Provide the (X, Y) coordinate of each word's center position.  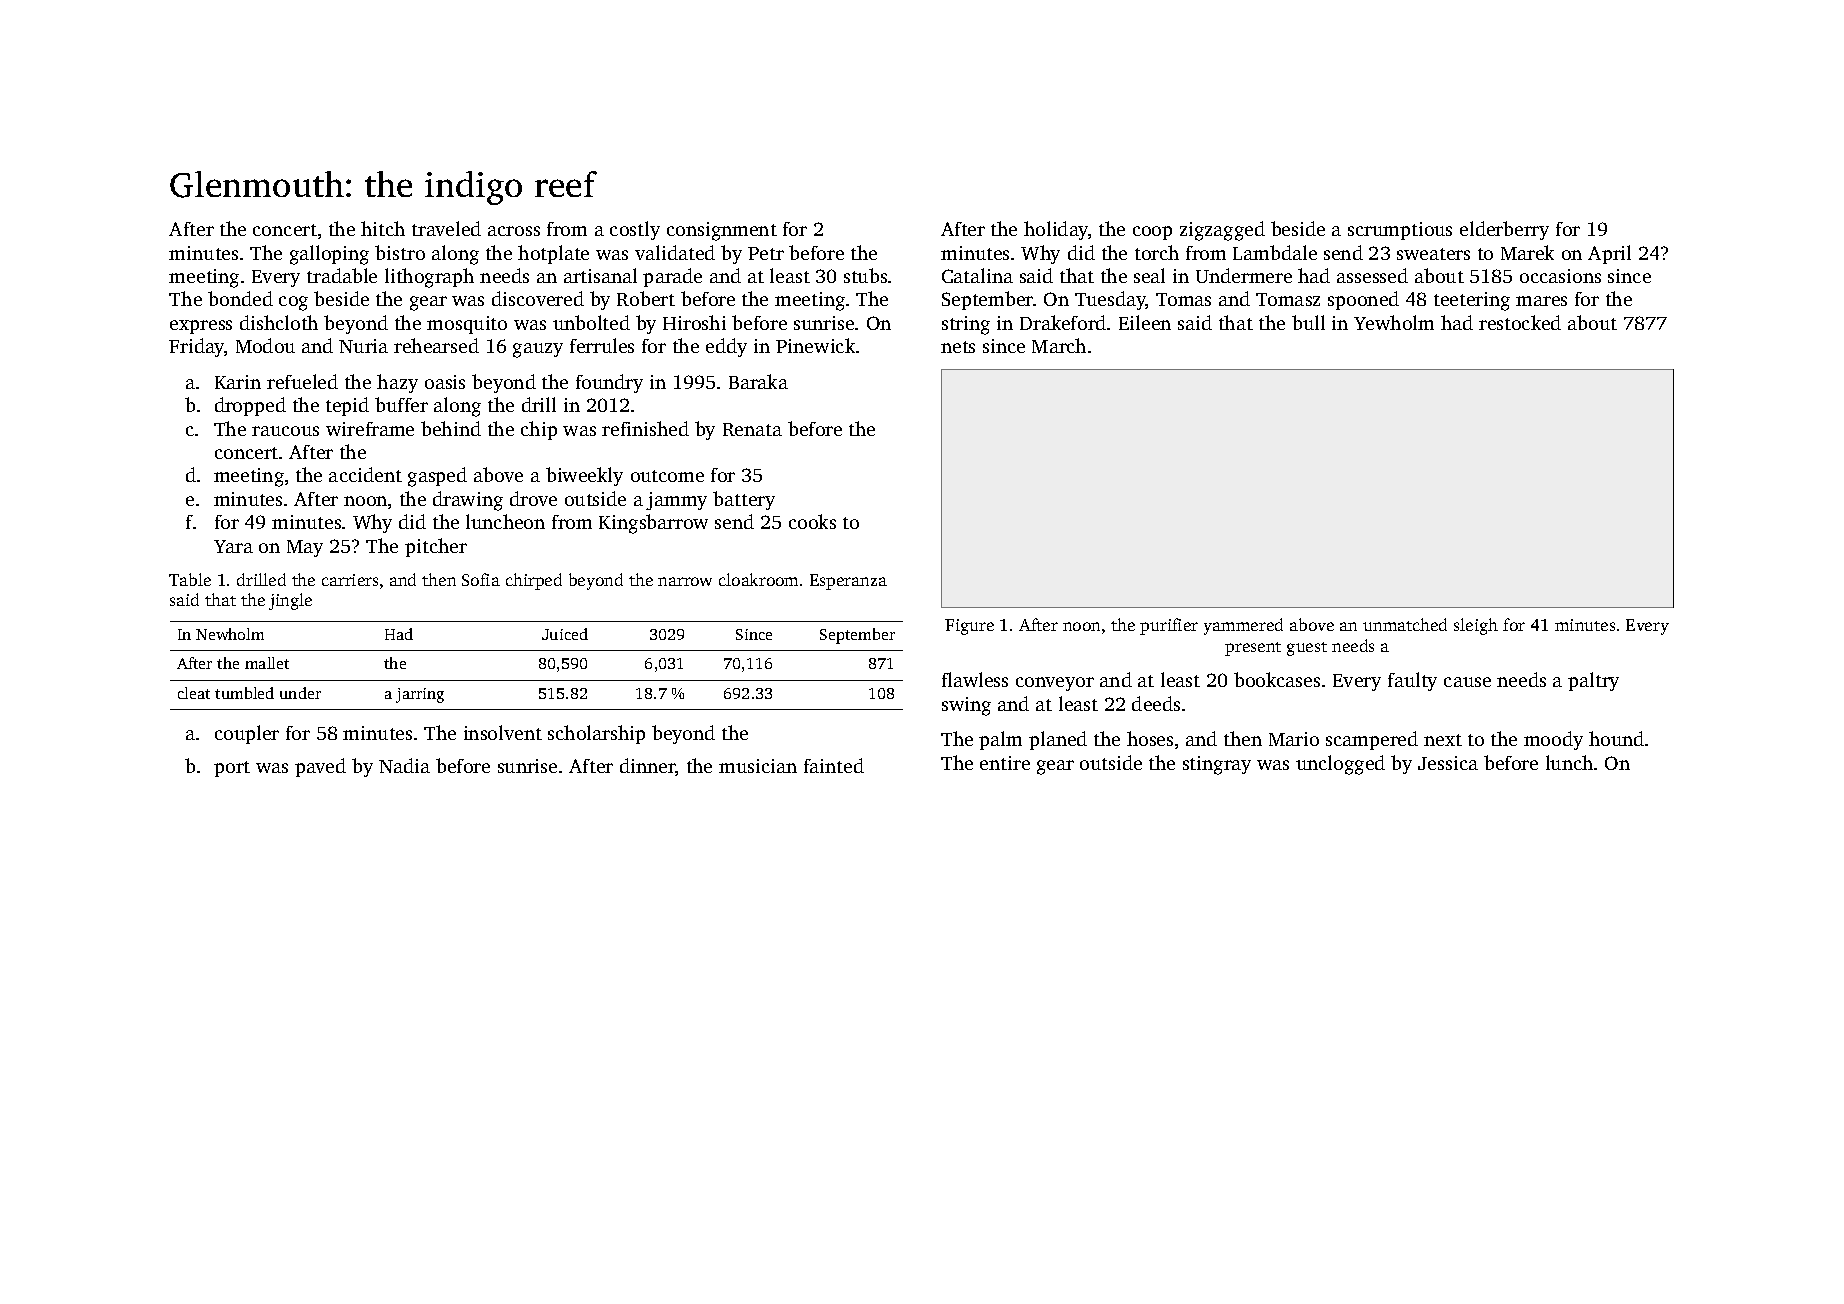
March (1059, 345)
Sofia (481, 579)
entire (1005, 763)
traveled (446, 228)
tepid (347, 406)
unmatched (1405, 624)
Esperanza (848, 582)
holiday (1056, 230)
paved (320, 767)
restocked (1520, 322)
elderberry (1504, 230)
